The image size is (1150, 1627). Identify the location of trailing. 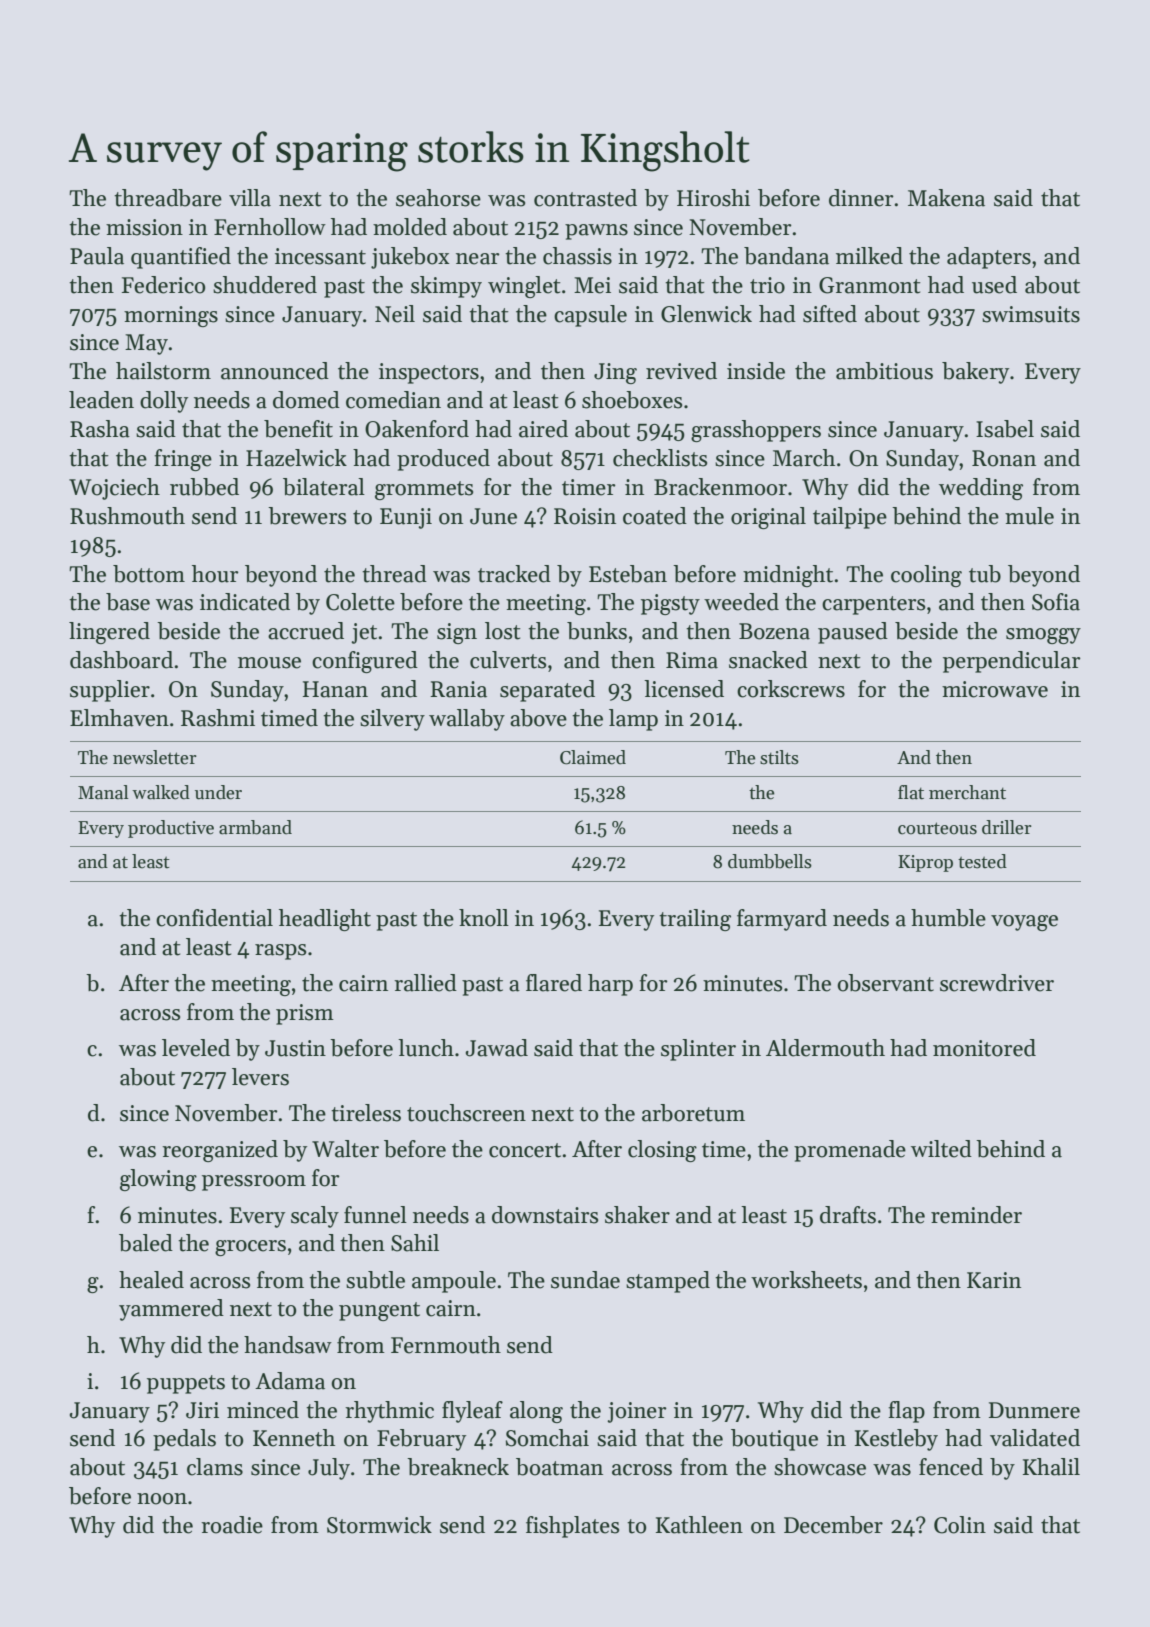
(695, 920).
